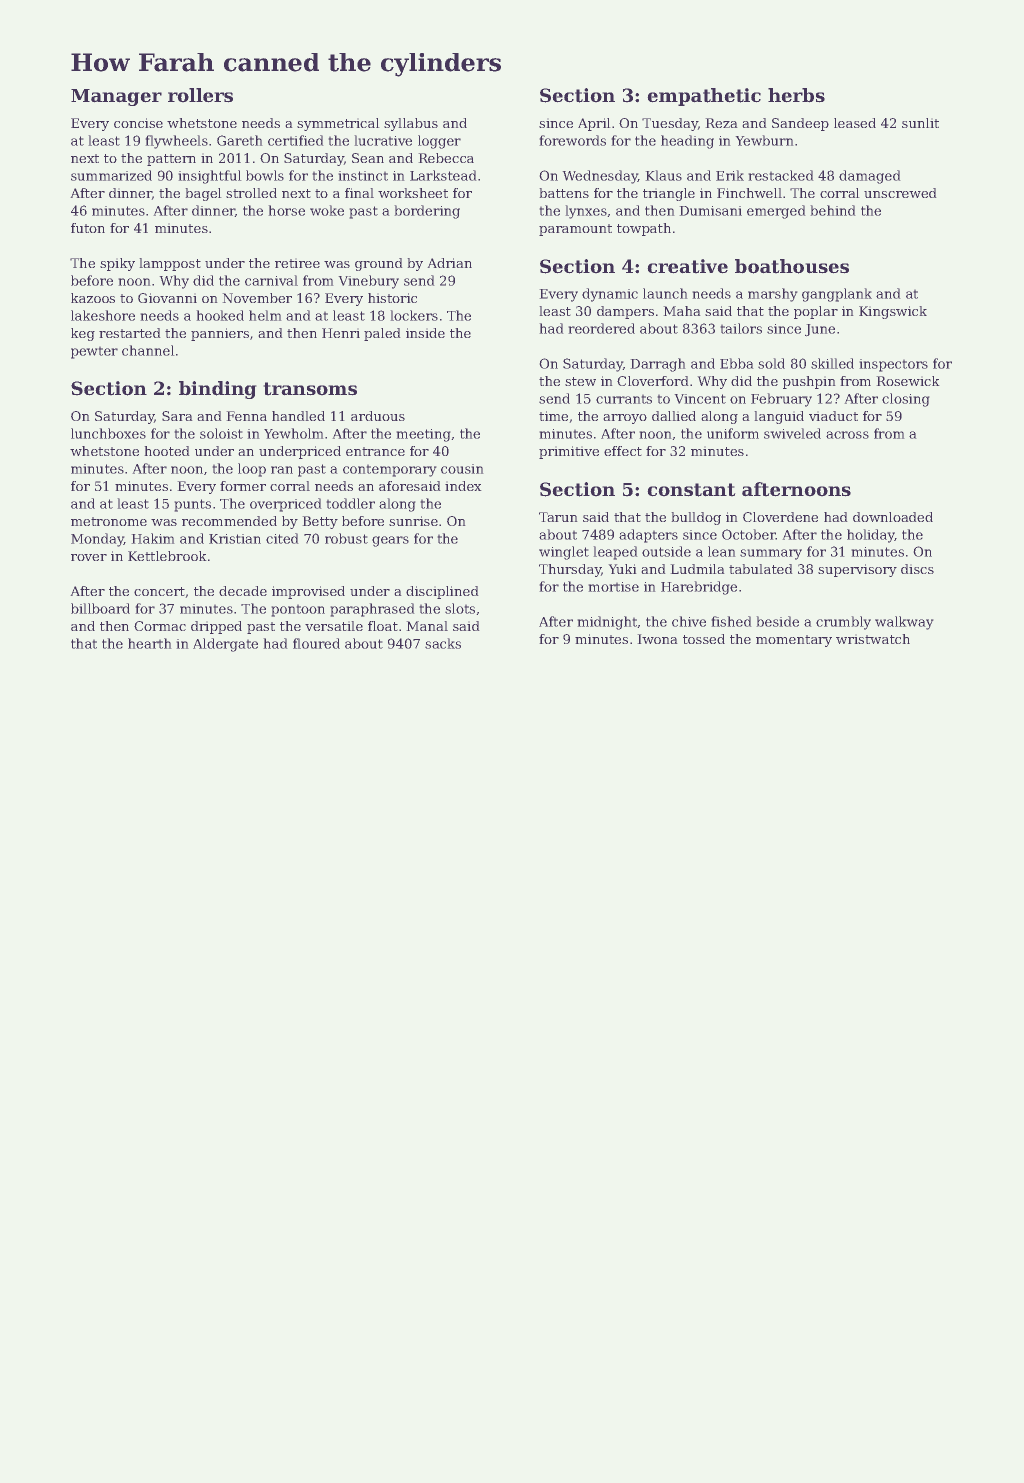 The height and width of the page is (1483, 1024). Describe the element at coordinates (449, 263) in the page. I see `Adrian` at that location.
